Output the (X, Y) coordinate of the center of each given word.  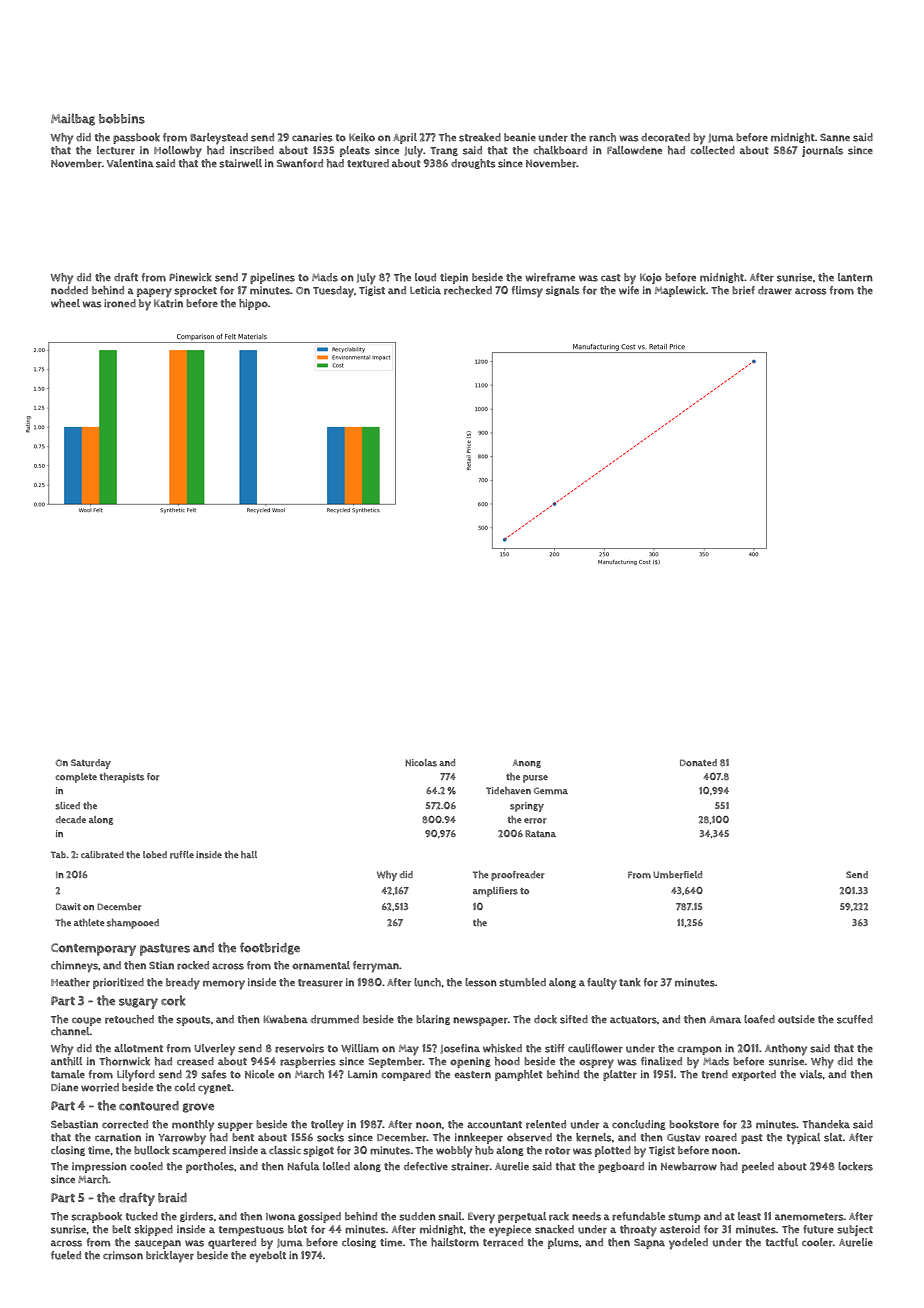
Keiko (362, 137)
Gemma (551, 791)
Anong (527, 763)
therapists (121, 778)
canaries (312, 137)
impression (99, 1167)
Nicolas (421, 763)
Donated (698, 762)
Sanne (835, 137)
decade (71, 819)
